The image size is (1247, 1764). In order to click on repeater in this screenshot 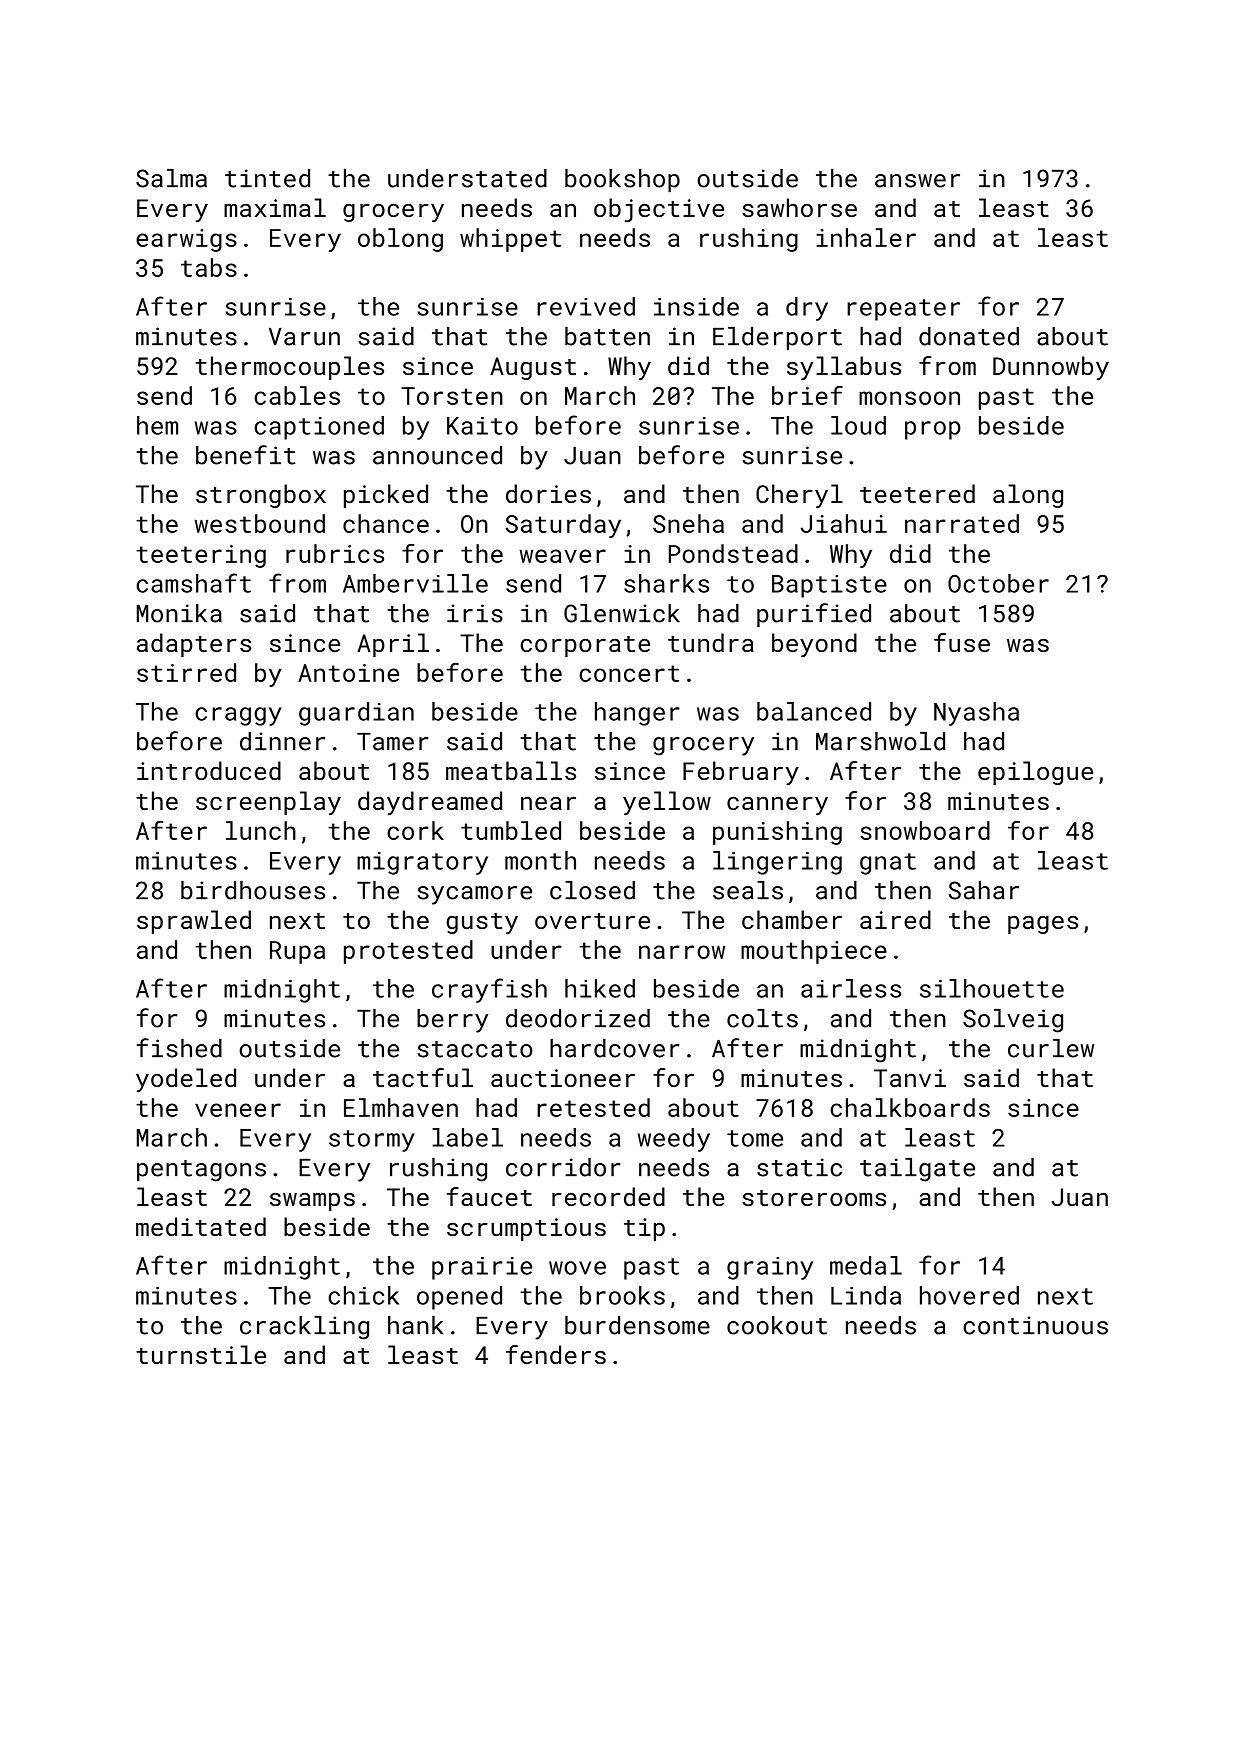, I will do `click(903, 310)`.
